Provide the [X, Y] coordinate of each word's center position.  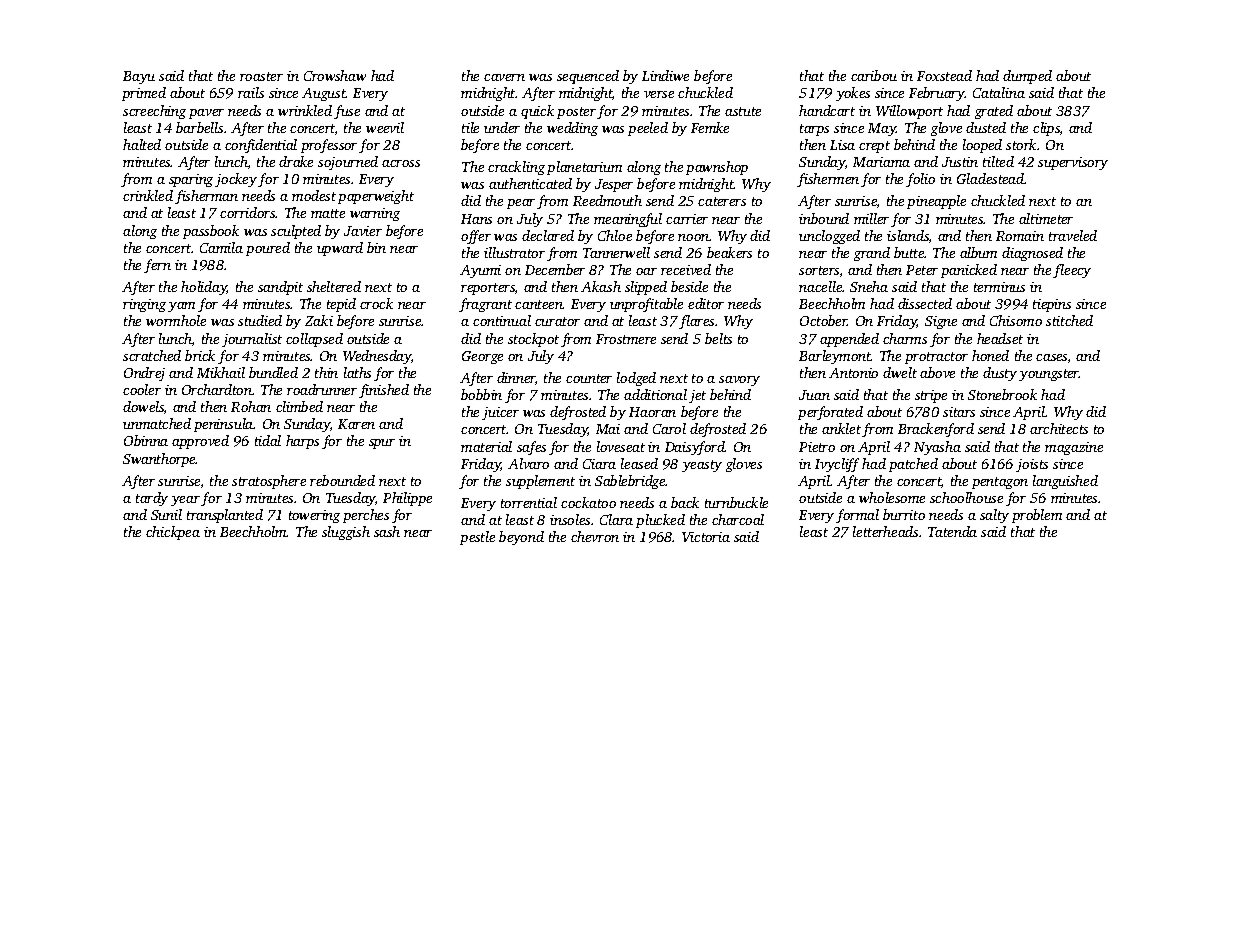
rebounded [342, 480]
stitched [1069, 320]
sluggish [346, 533]
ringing [144, 305]
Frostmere [626, 339]
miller [871, 218]
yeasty [702, 466]
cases [1051, 357]
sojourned [348, 163]
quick [537, 112]
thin [326, 372]
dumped [1027, 77]
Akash [601, 286]
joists [1032, 465]
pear [521, 204]
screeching [154, 112]
